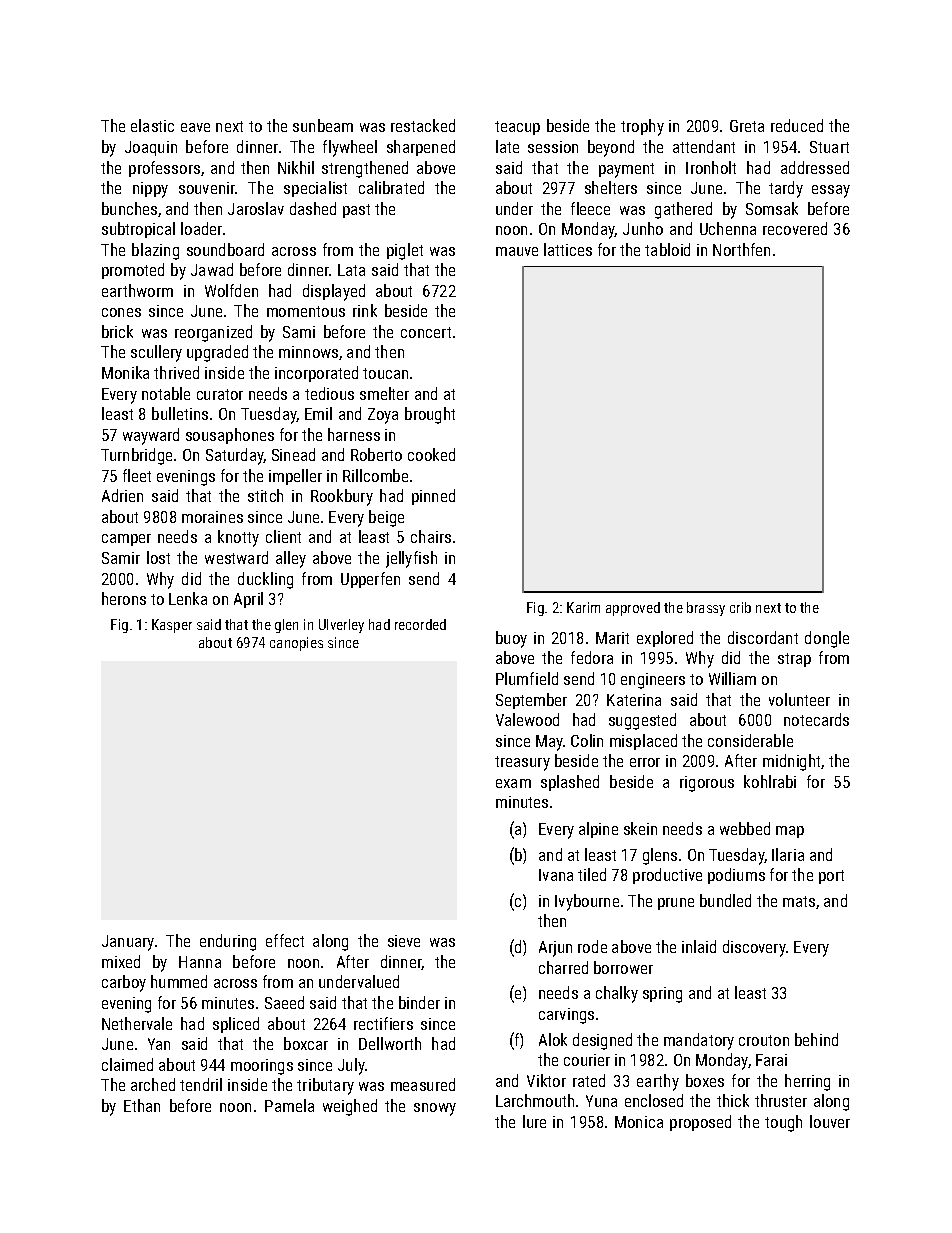 The width and height of the page is (952, 1233). I want to click on canopies, so click(296, 644).
